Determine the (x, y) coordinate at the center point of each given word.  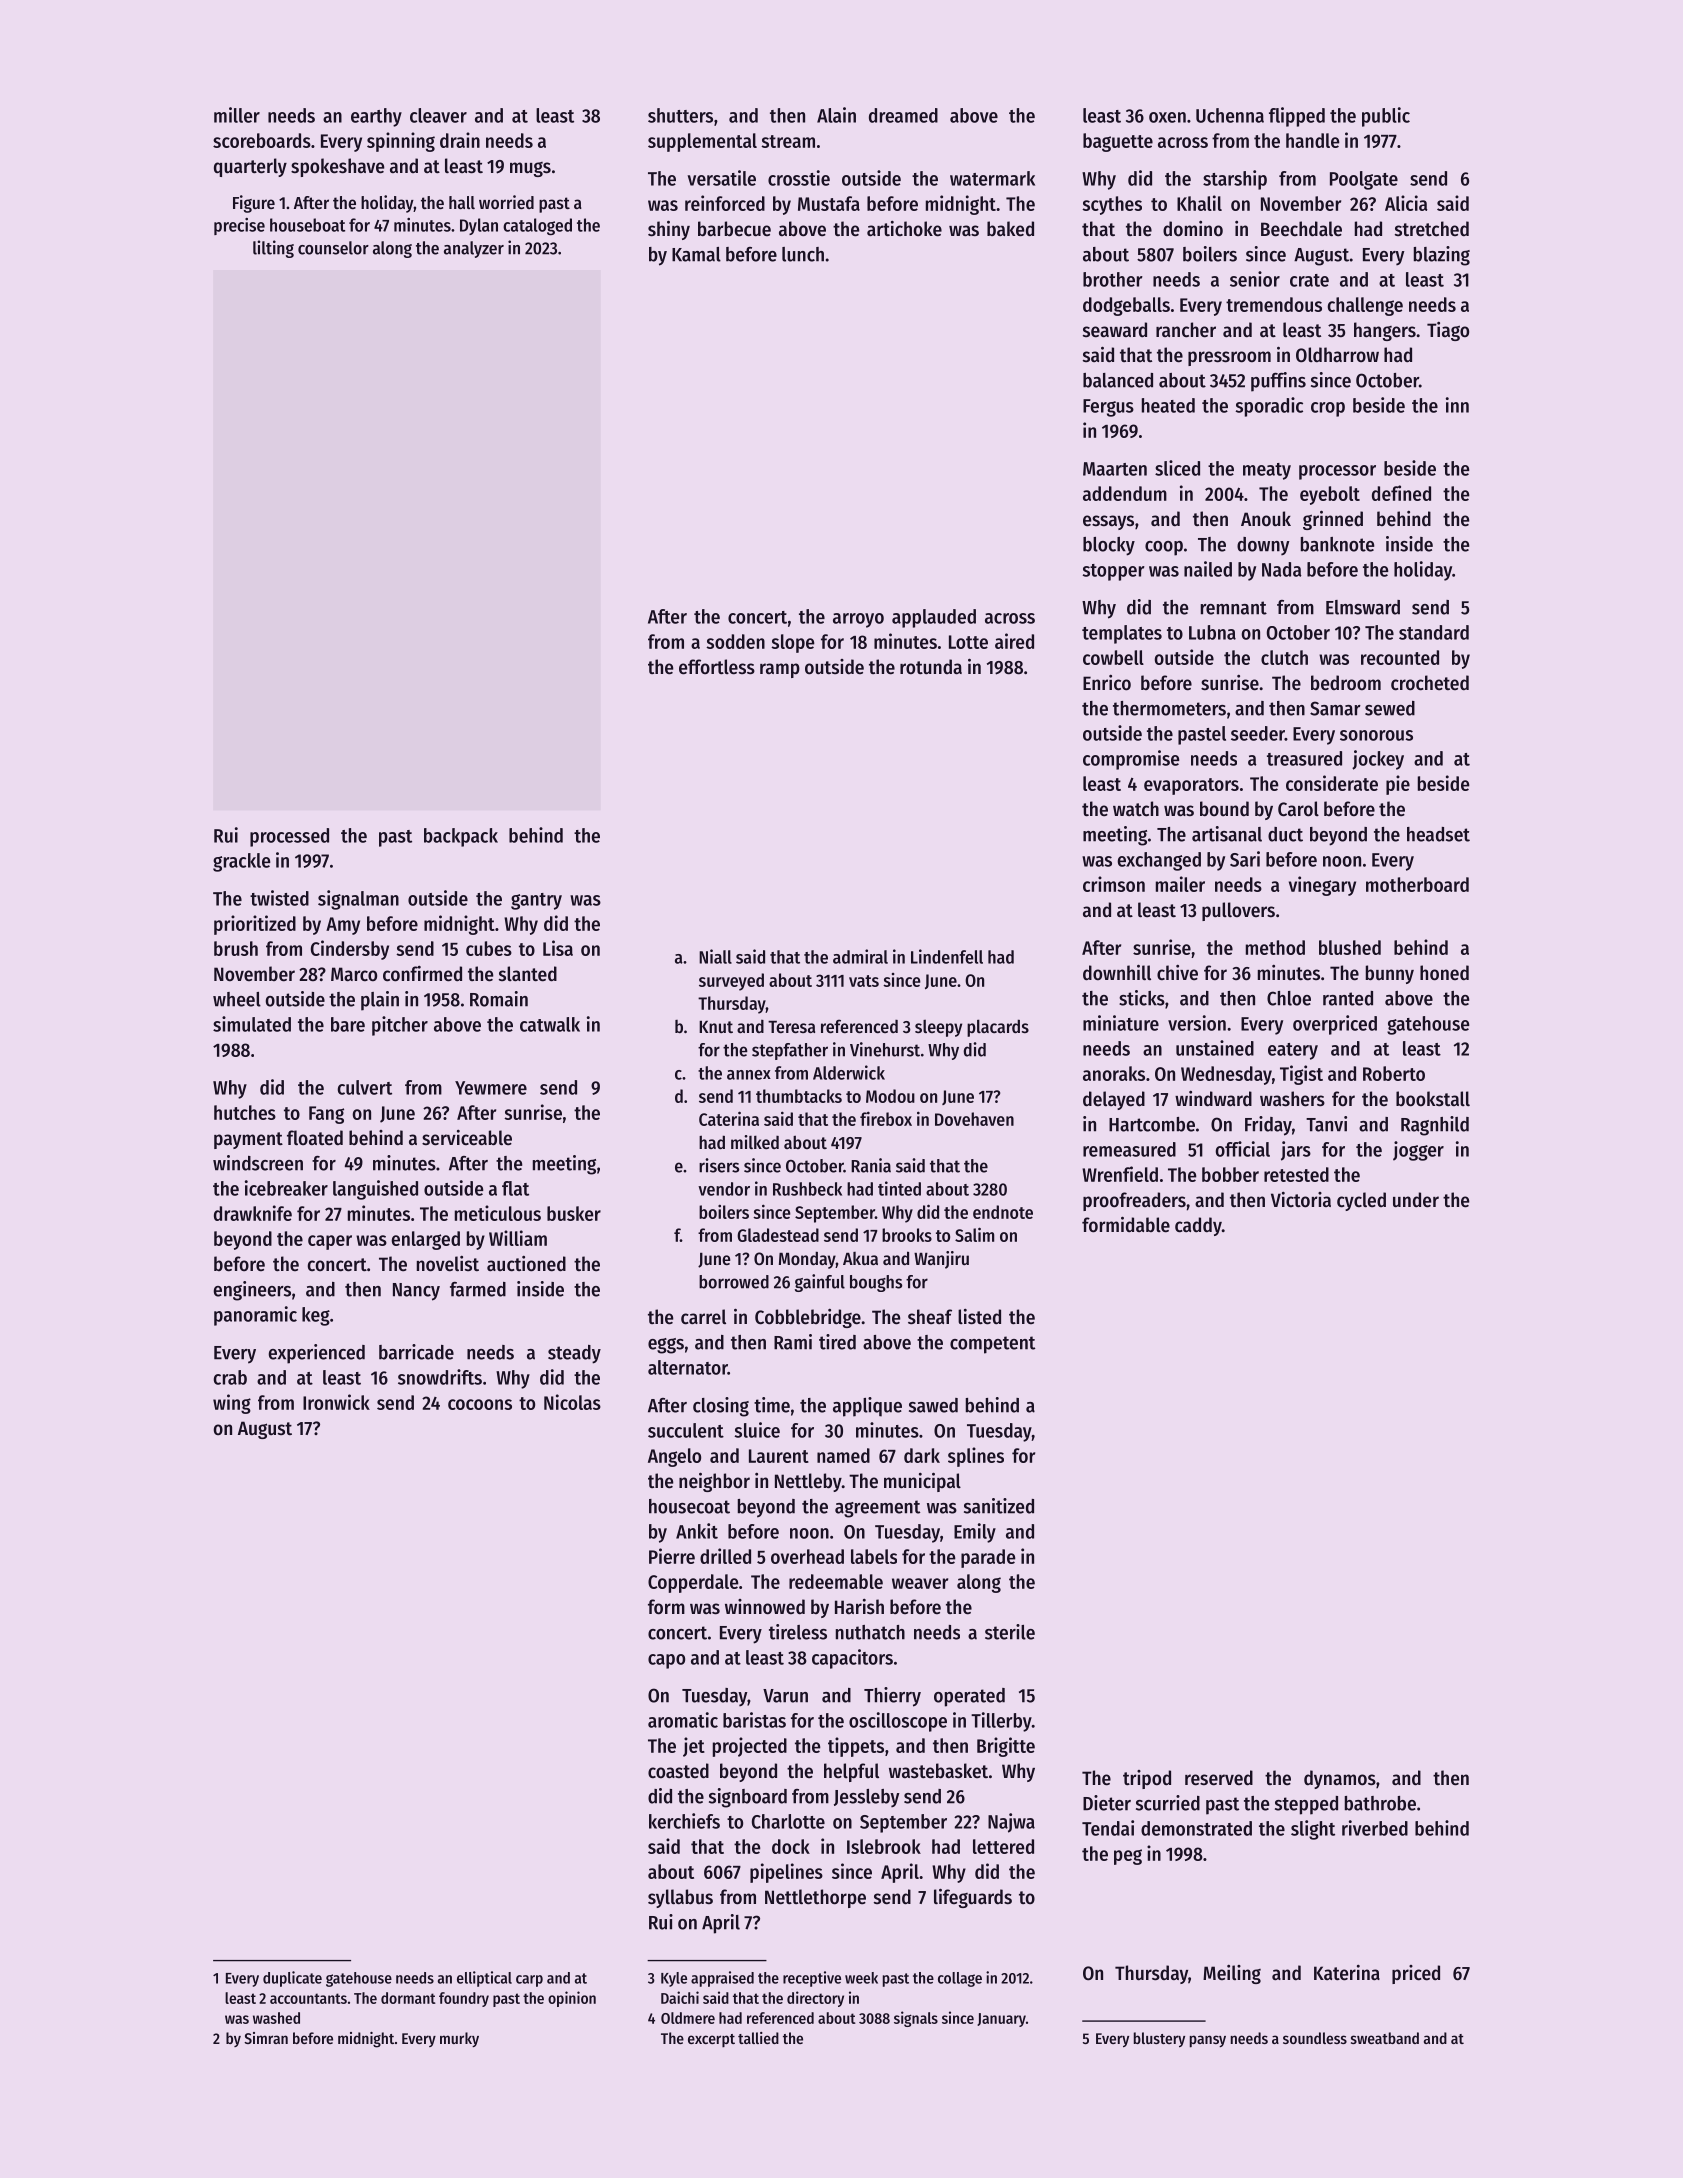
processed (289, 837)
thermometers (1169, 708)
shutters (680, 115)
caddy (1198, 1226)
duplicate (292, 1979)
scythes (1112, 205)
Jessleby (867, 1798)
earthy (376, 117)
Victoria (1301, 1200)
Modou (890, 1096)
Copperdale (693, 1583)
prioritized (255, 925)
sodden (735, 641)
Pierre (672, 1556)
